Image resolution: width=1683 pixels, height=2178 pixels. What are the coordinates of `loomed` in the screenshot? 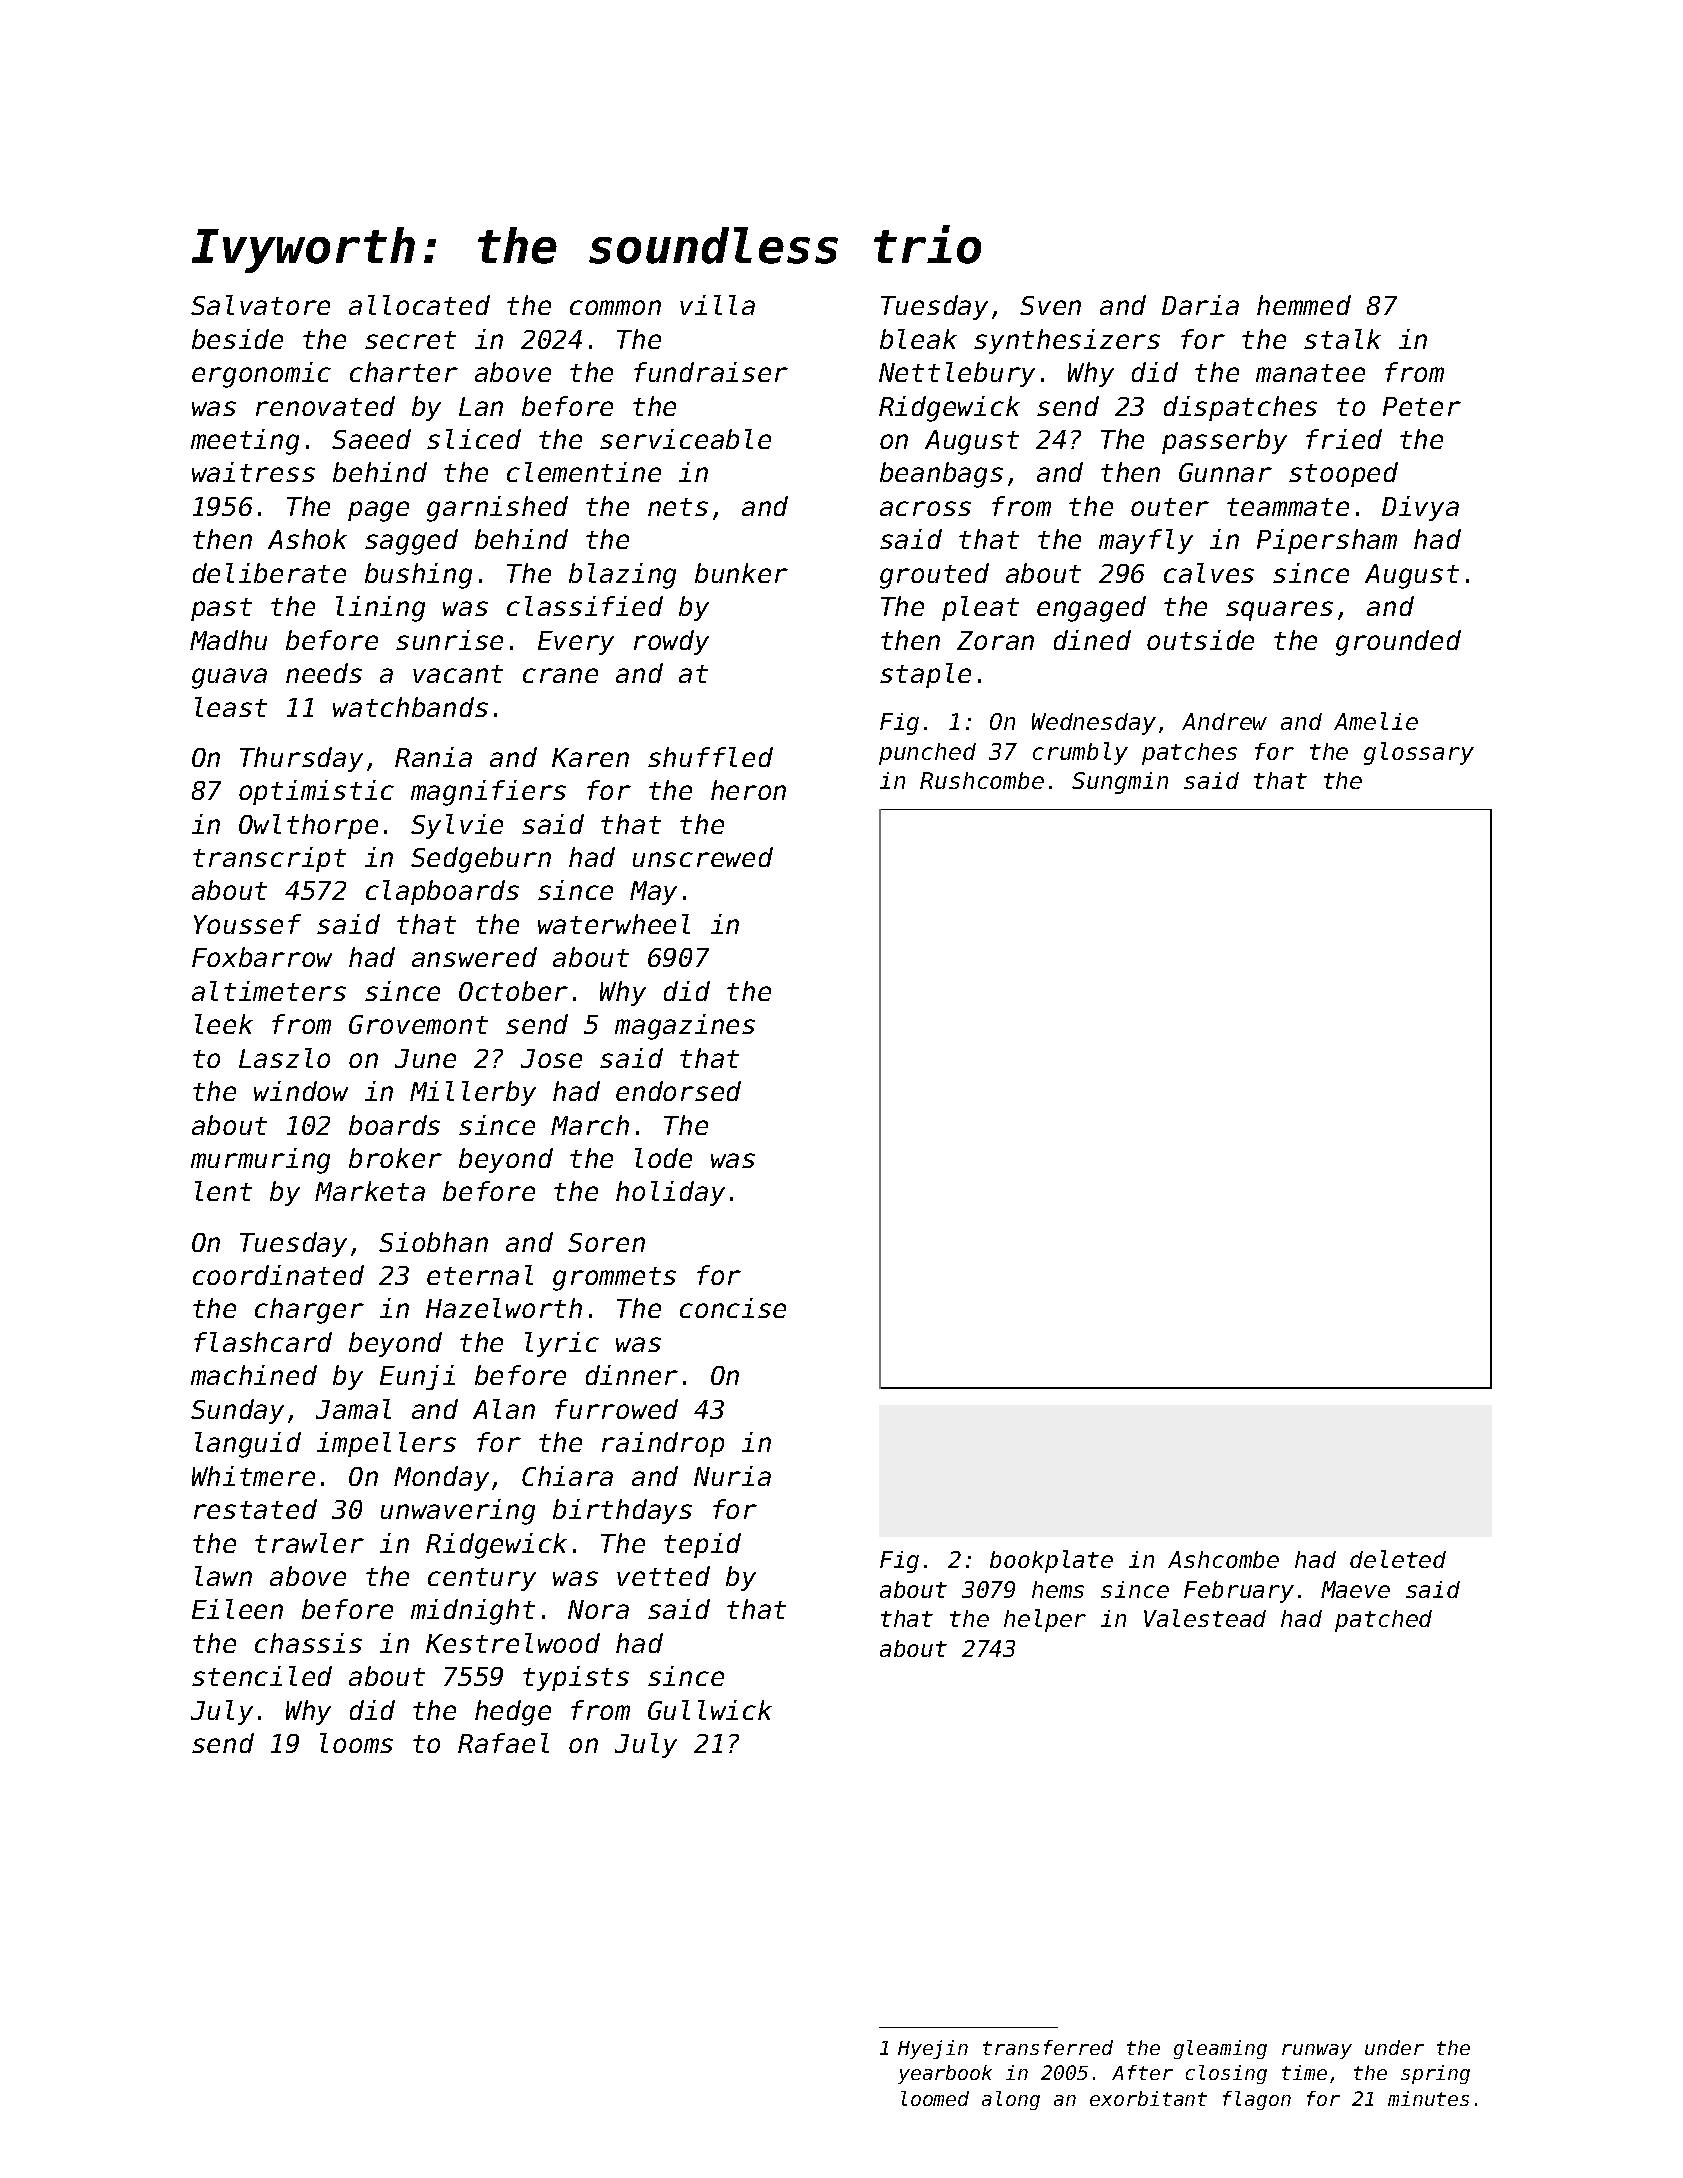 It's located at (935, 2098).
